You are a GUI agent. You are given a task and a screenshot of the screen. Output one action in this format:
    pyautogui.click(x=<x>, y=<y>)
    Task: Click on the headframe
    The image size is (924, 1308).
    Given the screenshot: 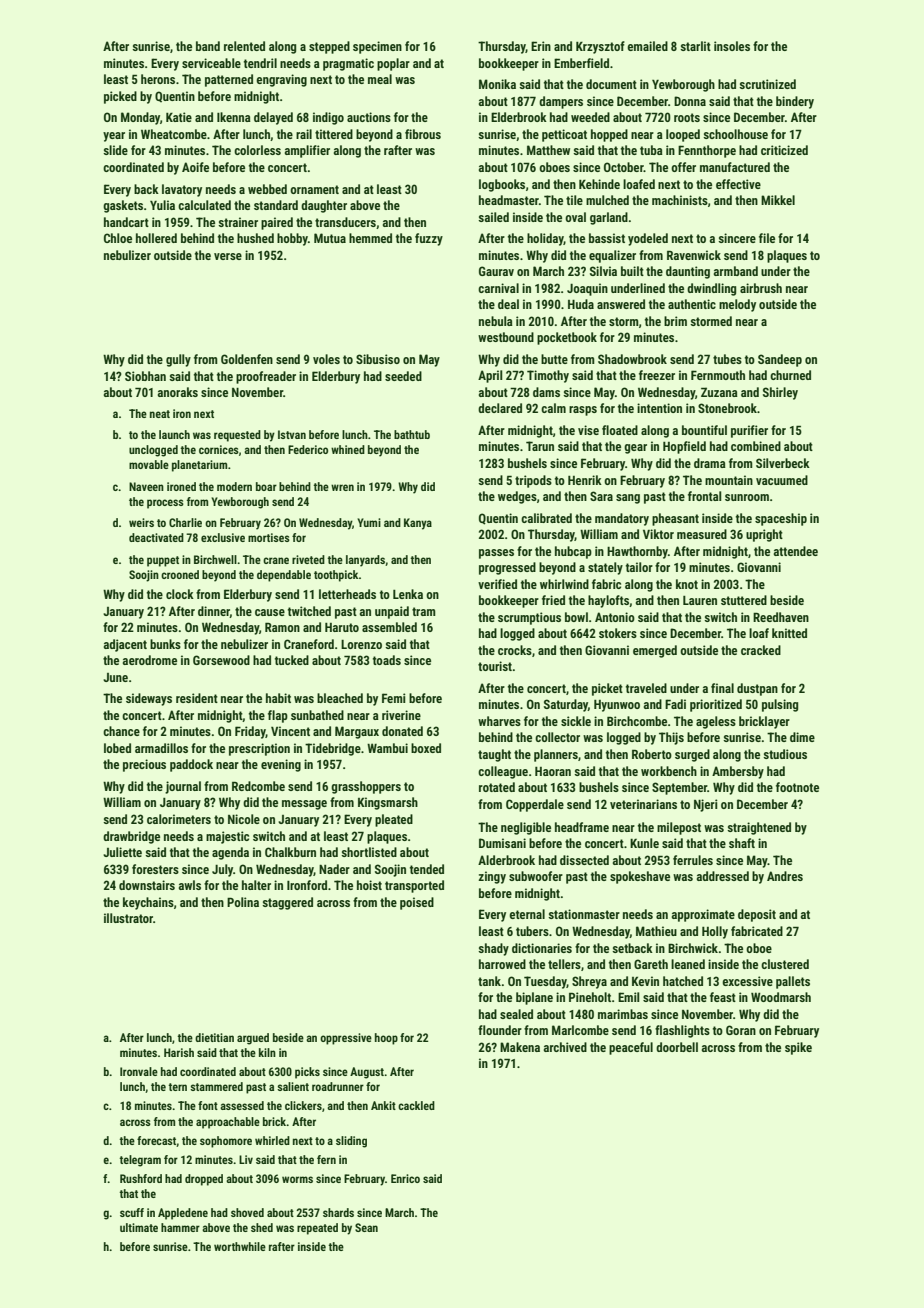 What is the action you would take?
    pyautogui.click(x=582, y=827)
